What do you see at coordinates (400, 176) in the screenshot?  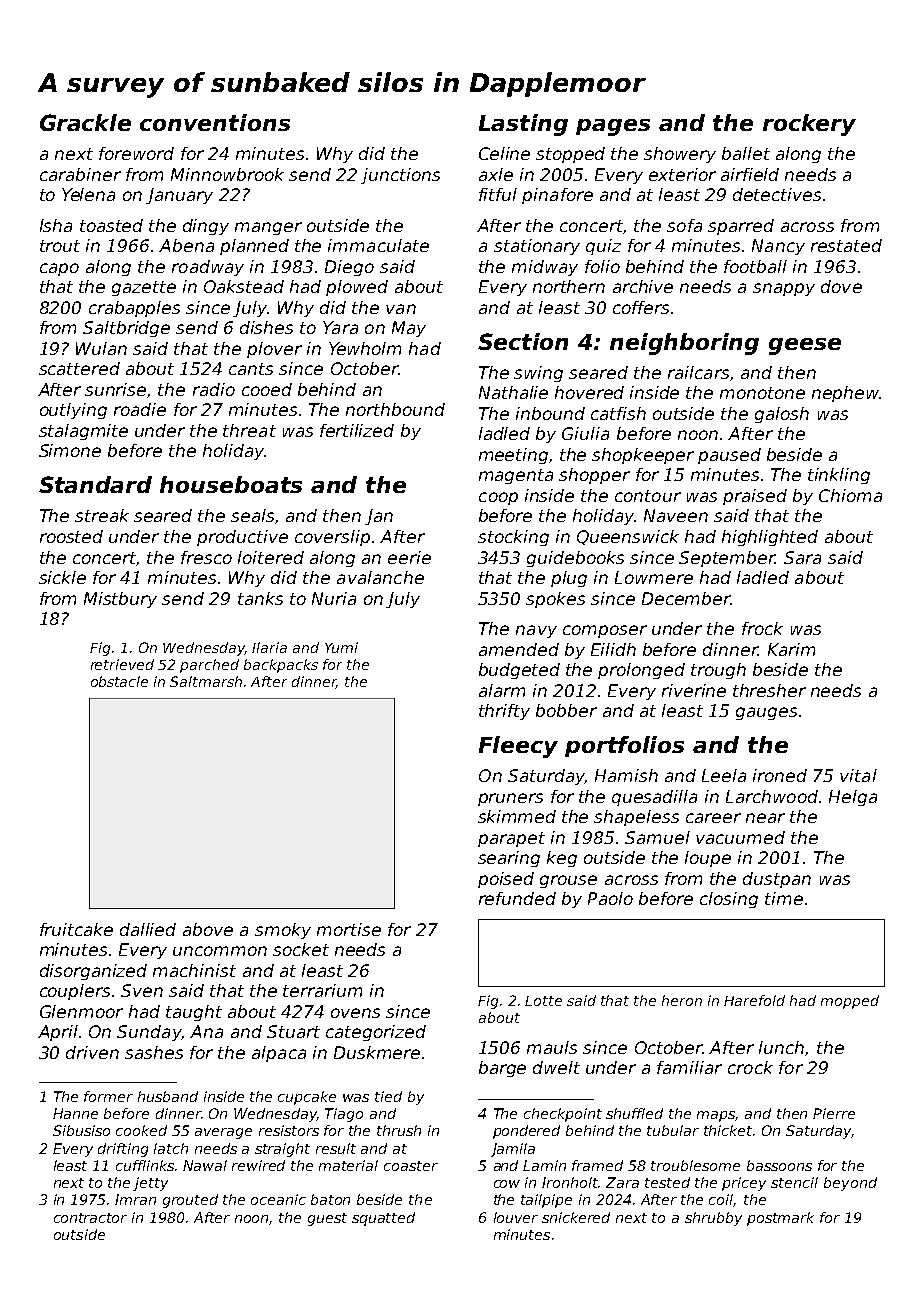 I see `junctions` at bounding box center [400, 176].
